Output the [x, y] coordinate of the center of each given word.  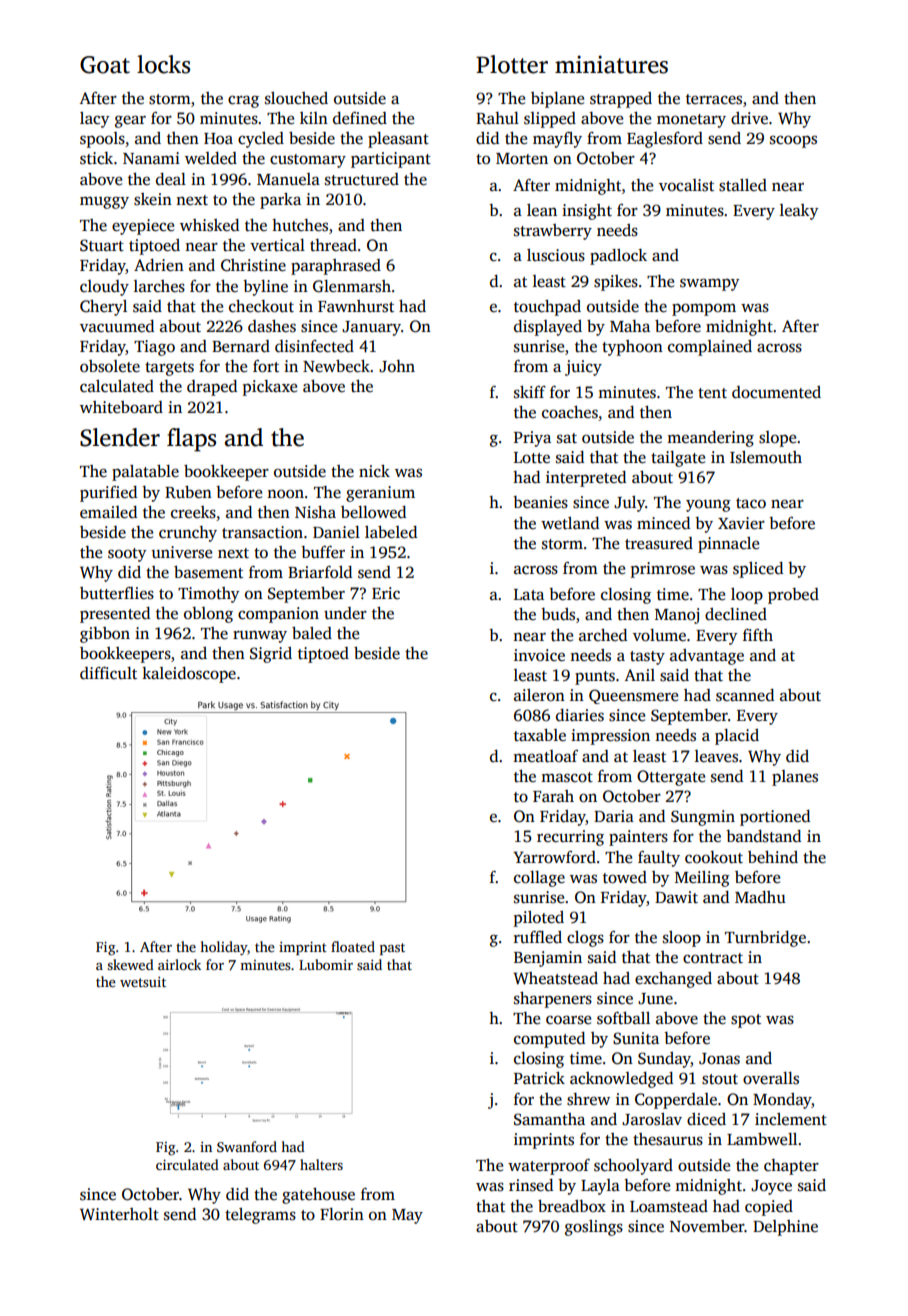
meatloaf [545, 756]
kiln [314, 118]
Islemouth [766, 457]
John [397, 366]
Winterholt [119, 1214]
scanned [745, 695]
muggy [104, 203]
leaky [799, 212]
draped [212, 388]
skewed [130, 964]
